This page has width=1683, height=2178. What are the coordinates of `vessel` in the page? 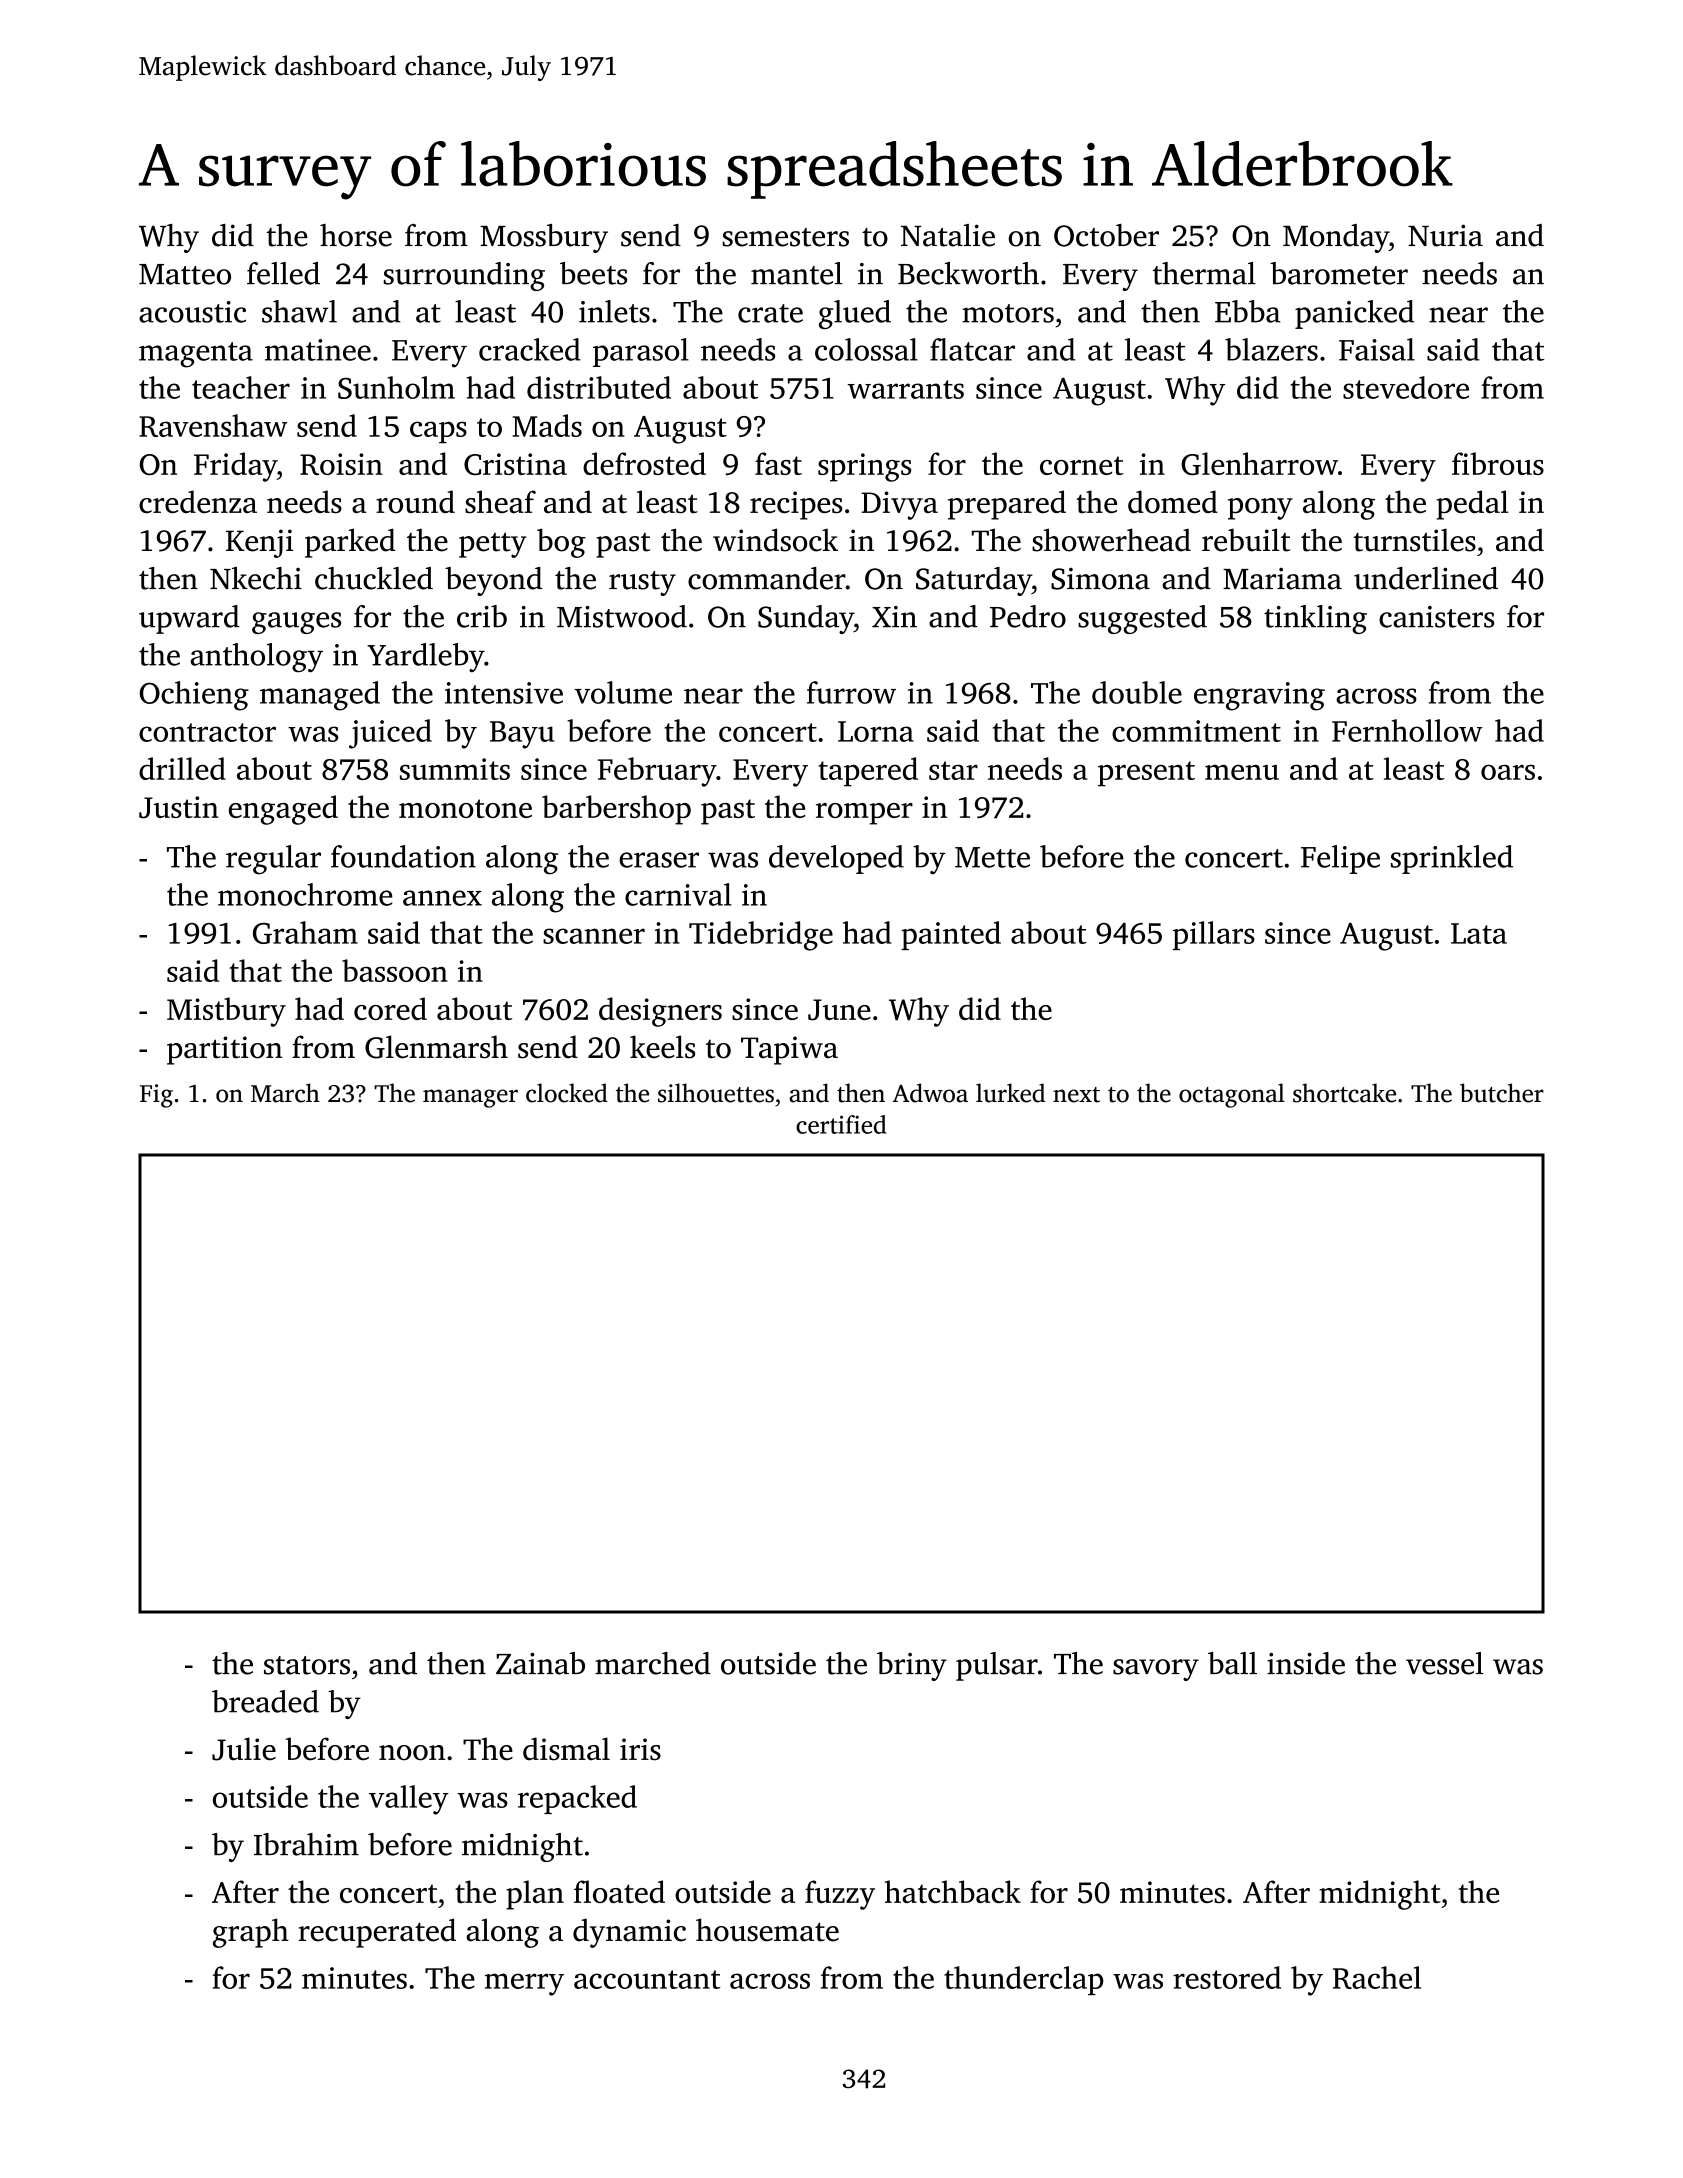 It's located at (1444, 1663).
